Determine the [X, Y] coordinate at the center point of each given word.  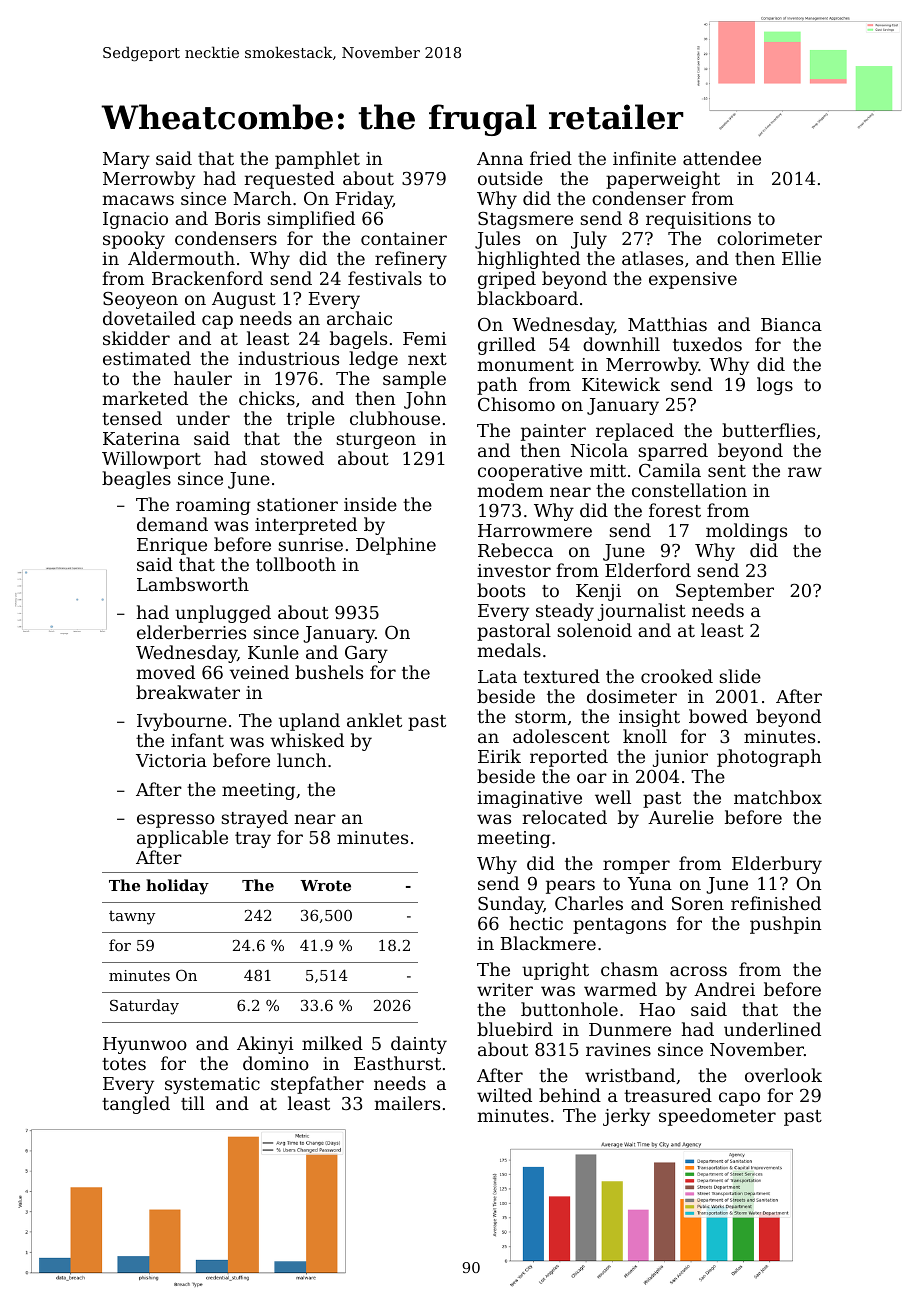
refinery [411, 260]
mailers [407, 1103]
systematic [212, 1085]
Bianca [791, 324]
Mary [126, 160]
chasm [629, 969]
